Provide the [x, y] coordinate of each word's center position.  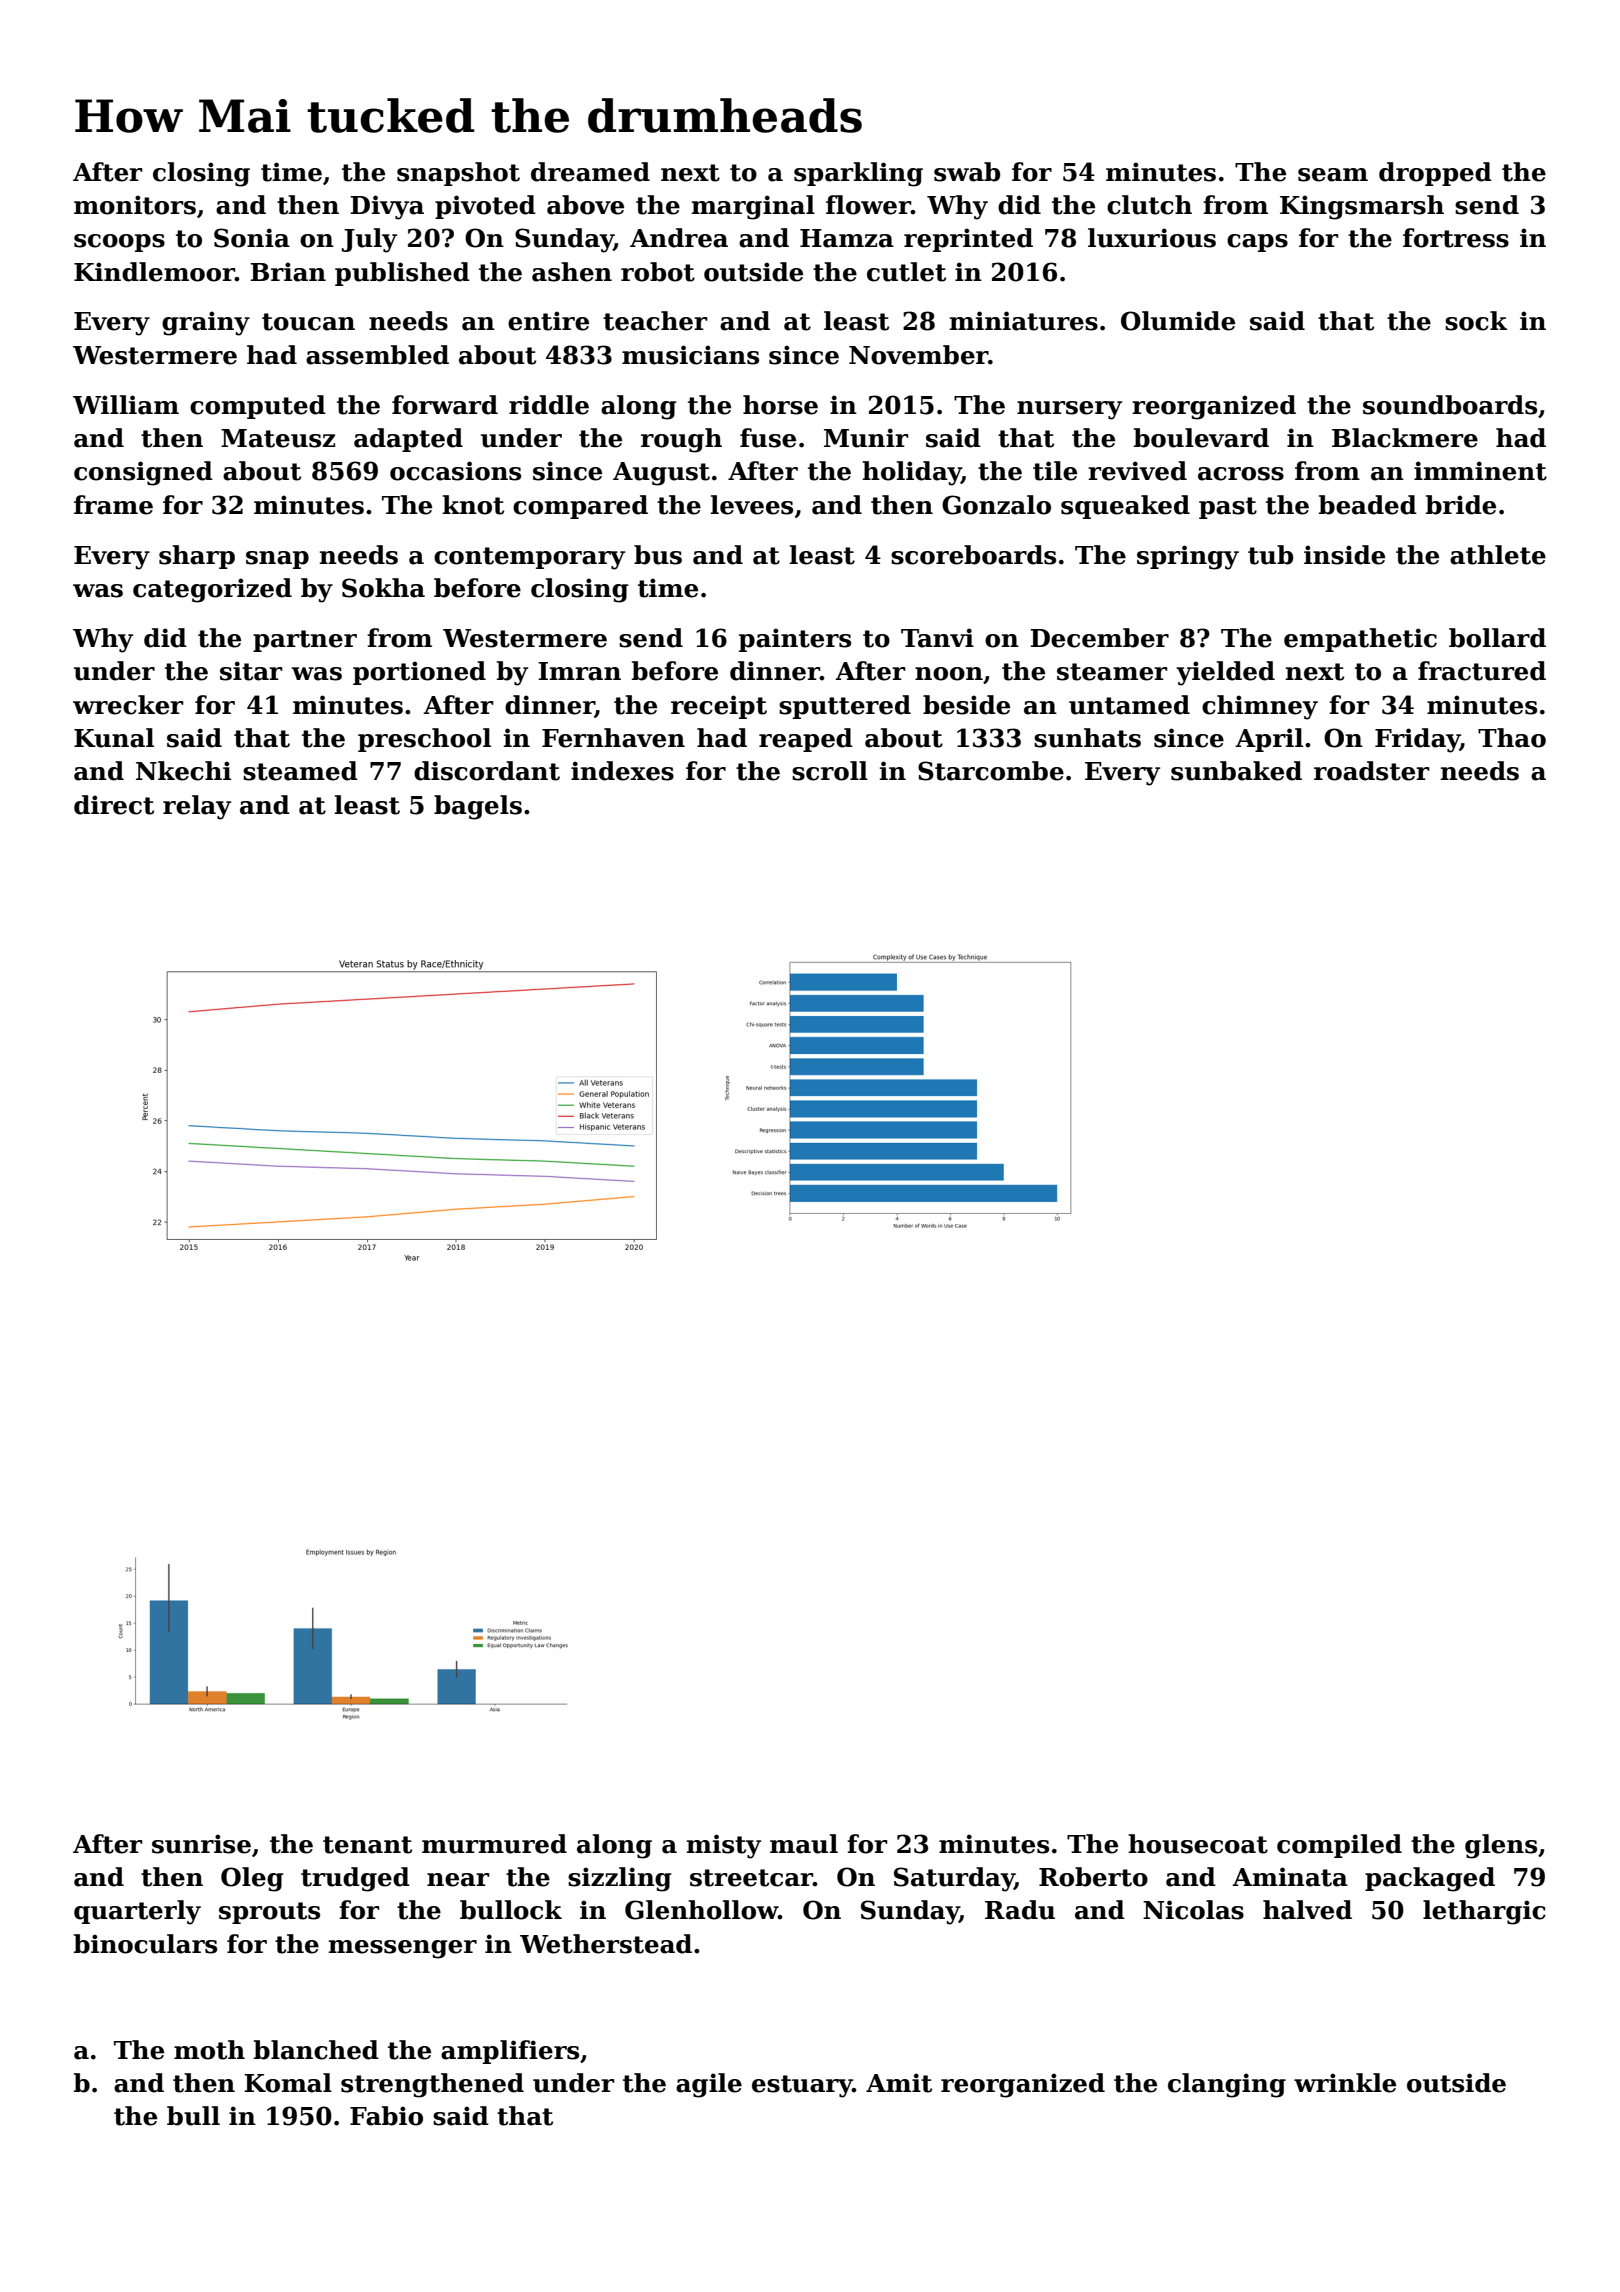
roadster [1372, 771]
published [402, 274]
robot [658, 272]
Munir [866, 438]
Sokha [383, 588]
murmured [494, 1844]
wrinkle [1345, 2083]
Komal [288, 2083]
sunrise [201, 1844]
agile [709, 2085]
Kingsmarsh [1362, 207]
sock [1476, 321]
